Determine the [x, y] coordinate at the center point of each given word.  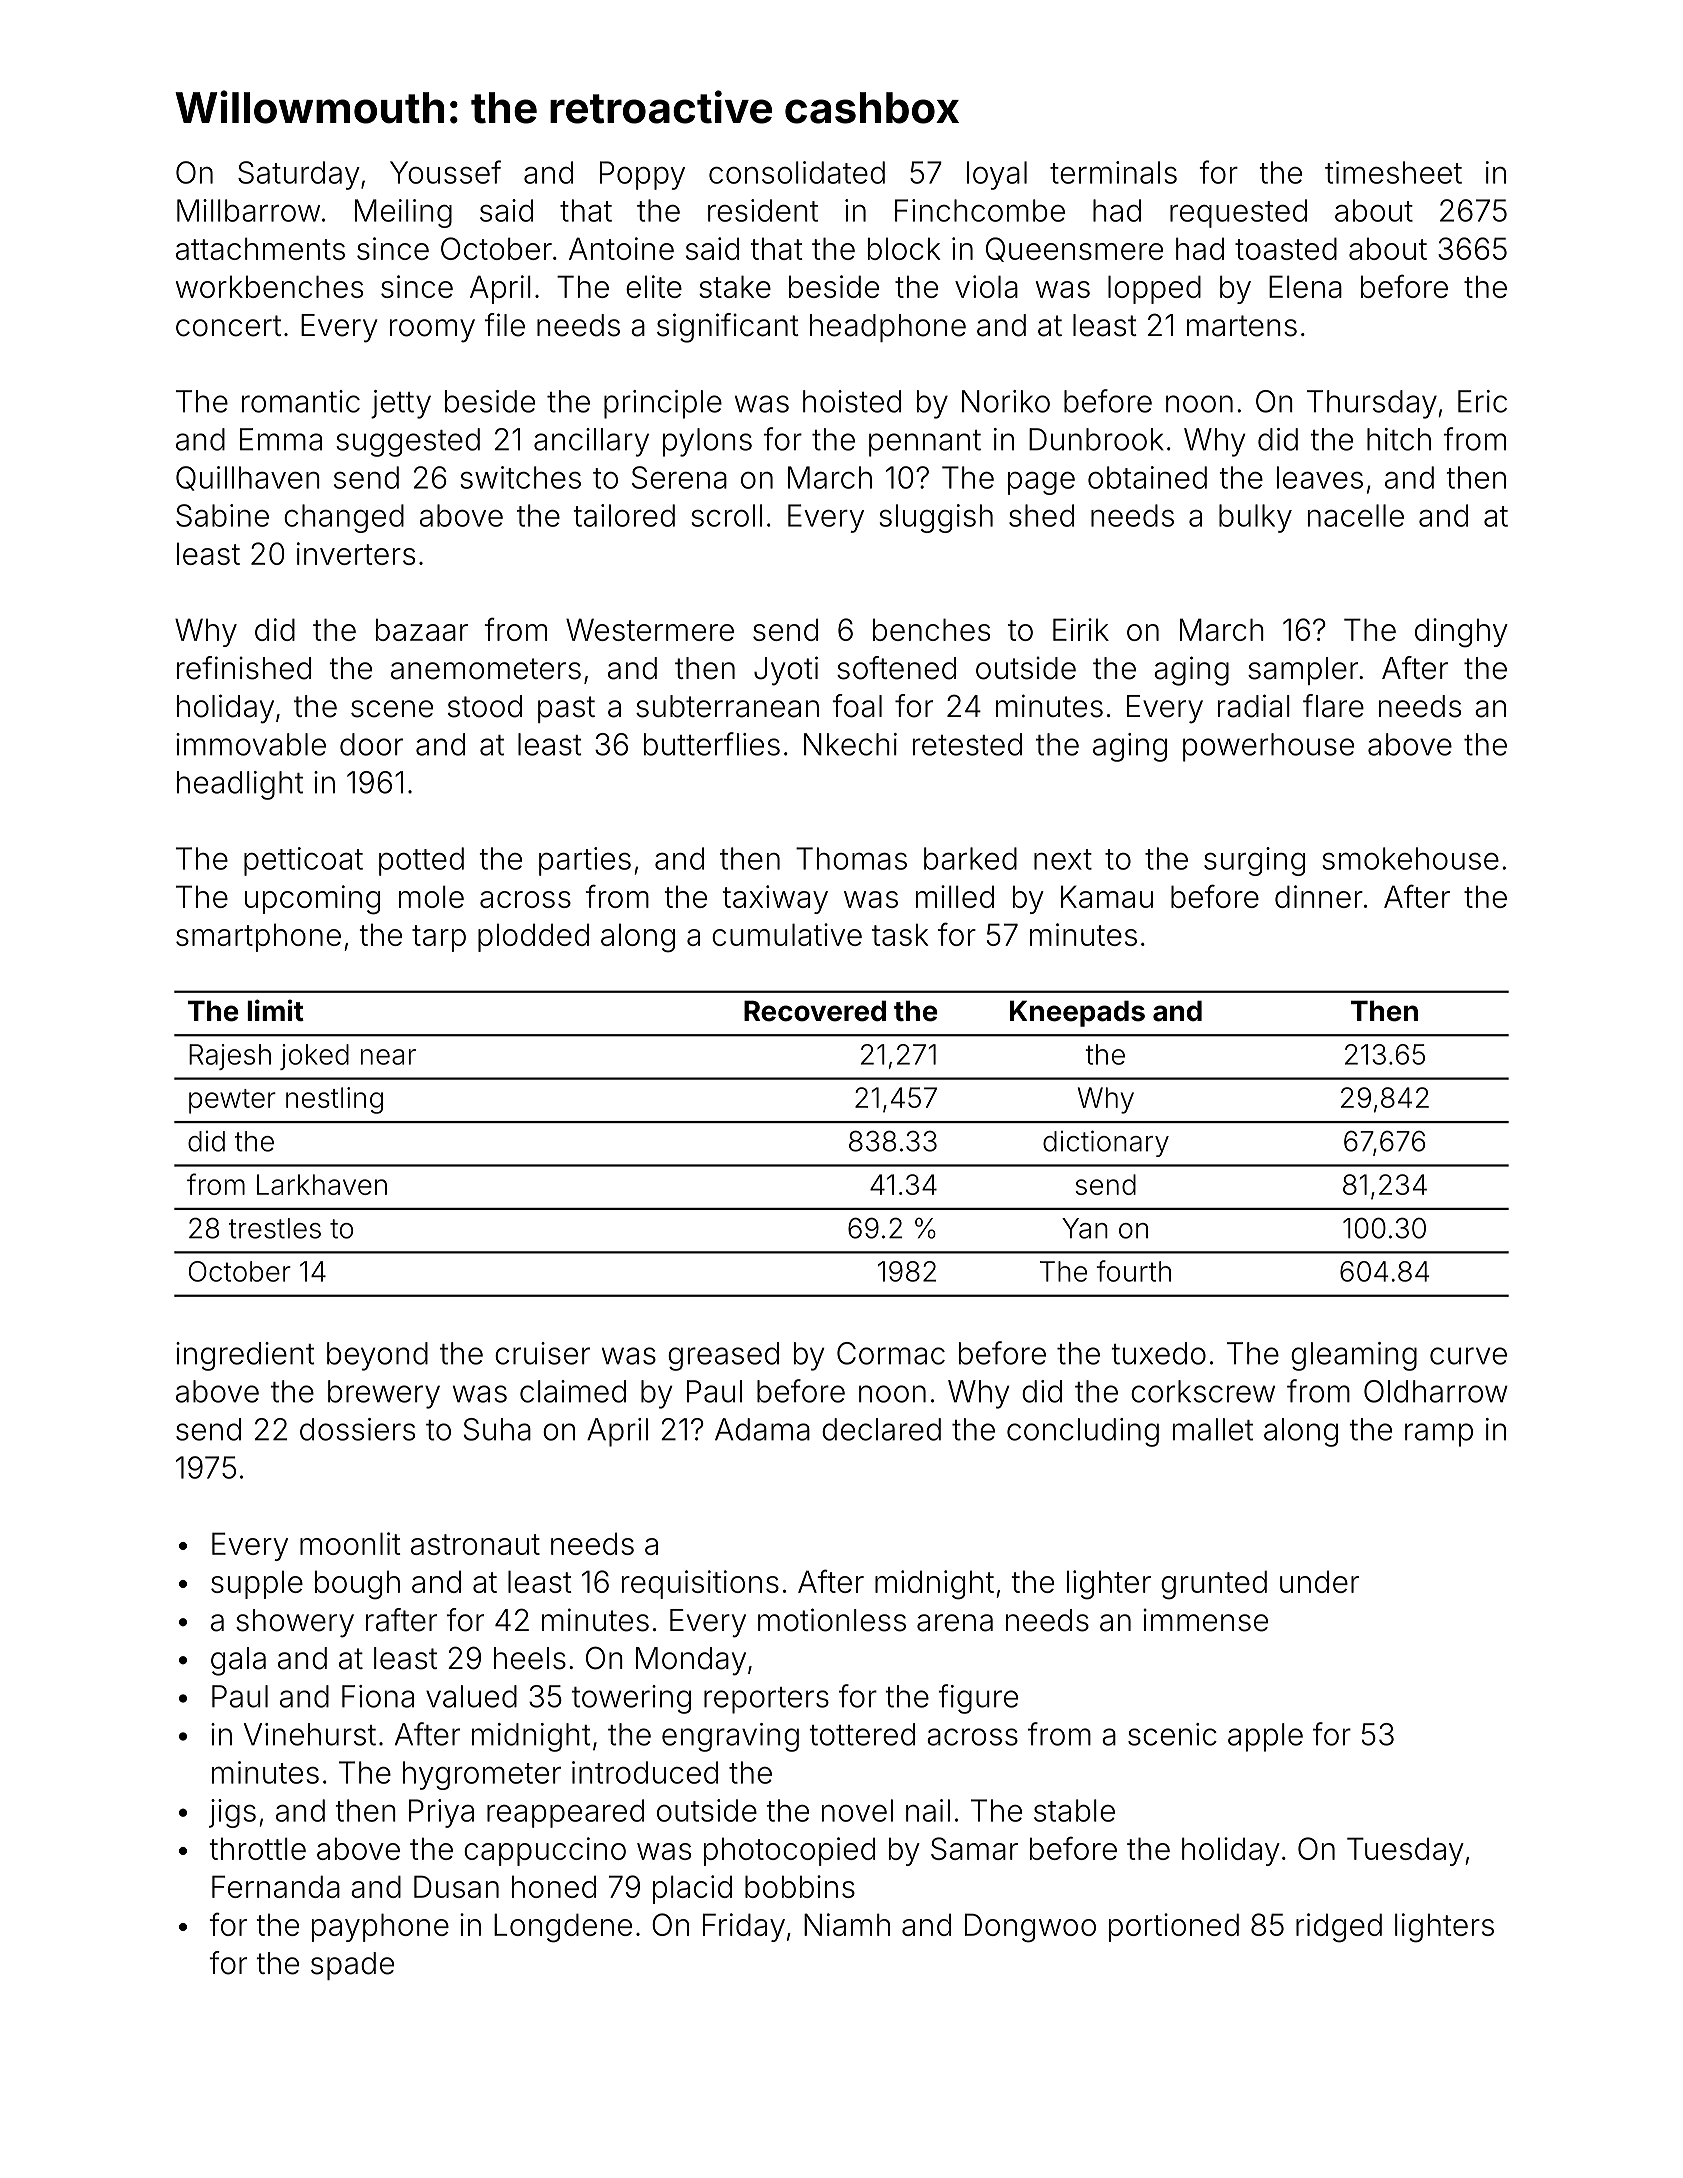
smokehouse [1411, 858]
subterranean [727, 706]
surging [1254, 861]
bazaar [422, 629]
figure [978, 1699]
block [904, 248]
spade [352, 1966]
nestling [334, 1100]
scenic [1172, 1734]
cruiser [542, 1353]
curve [1468, 1356]
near [388, 1057]
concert [228, 326]
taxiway [775, 899]
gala [238, 1661]
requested [1238, 213]
